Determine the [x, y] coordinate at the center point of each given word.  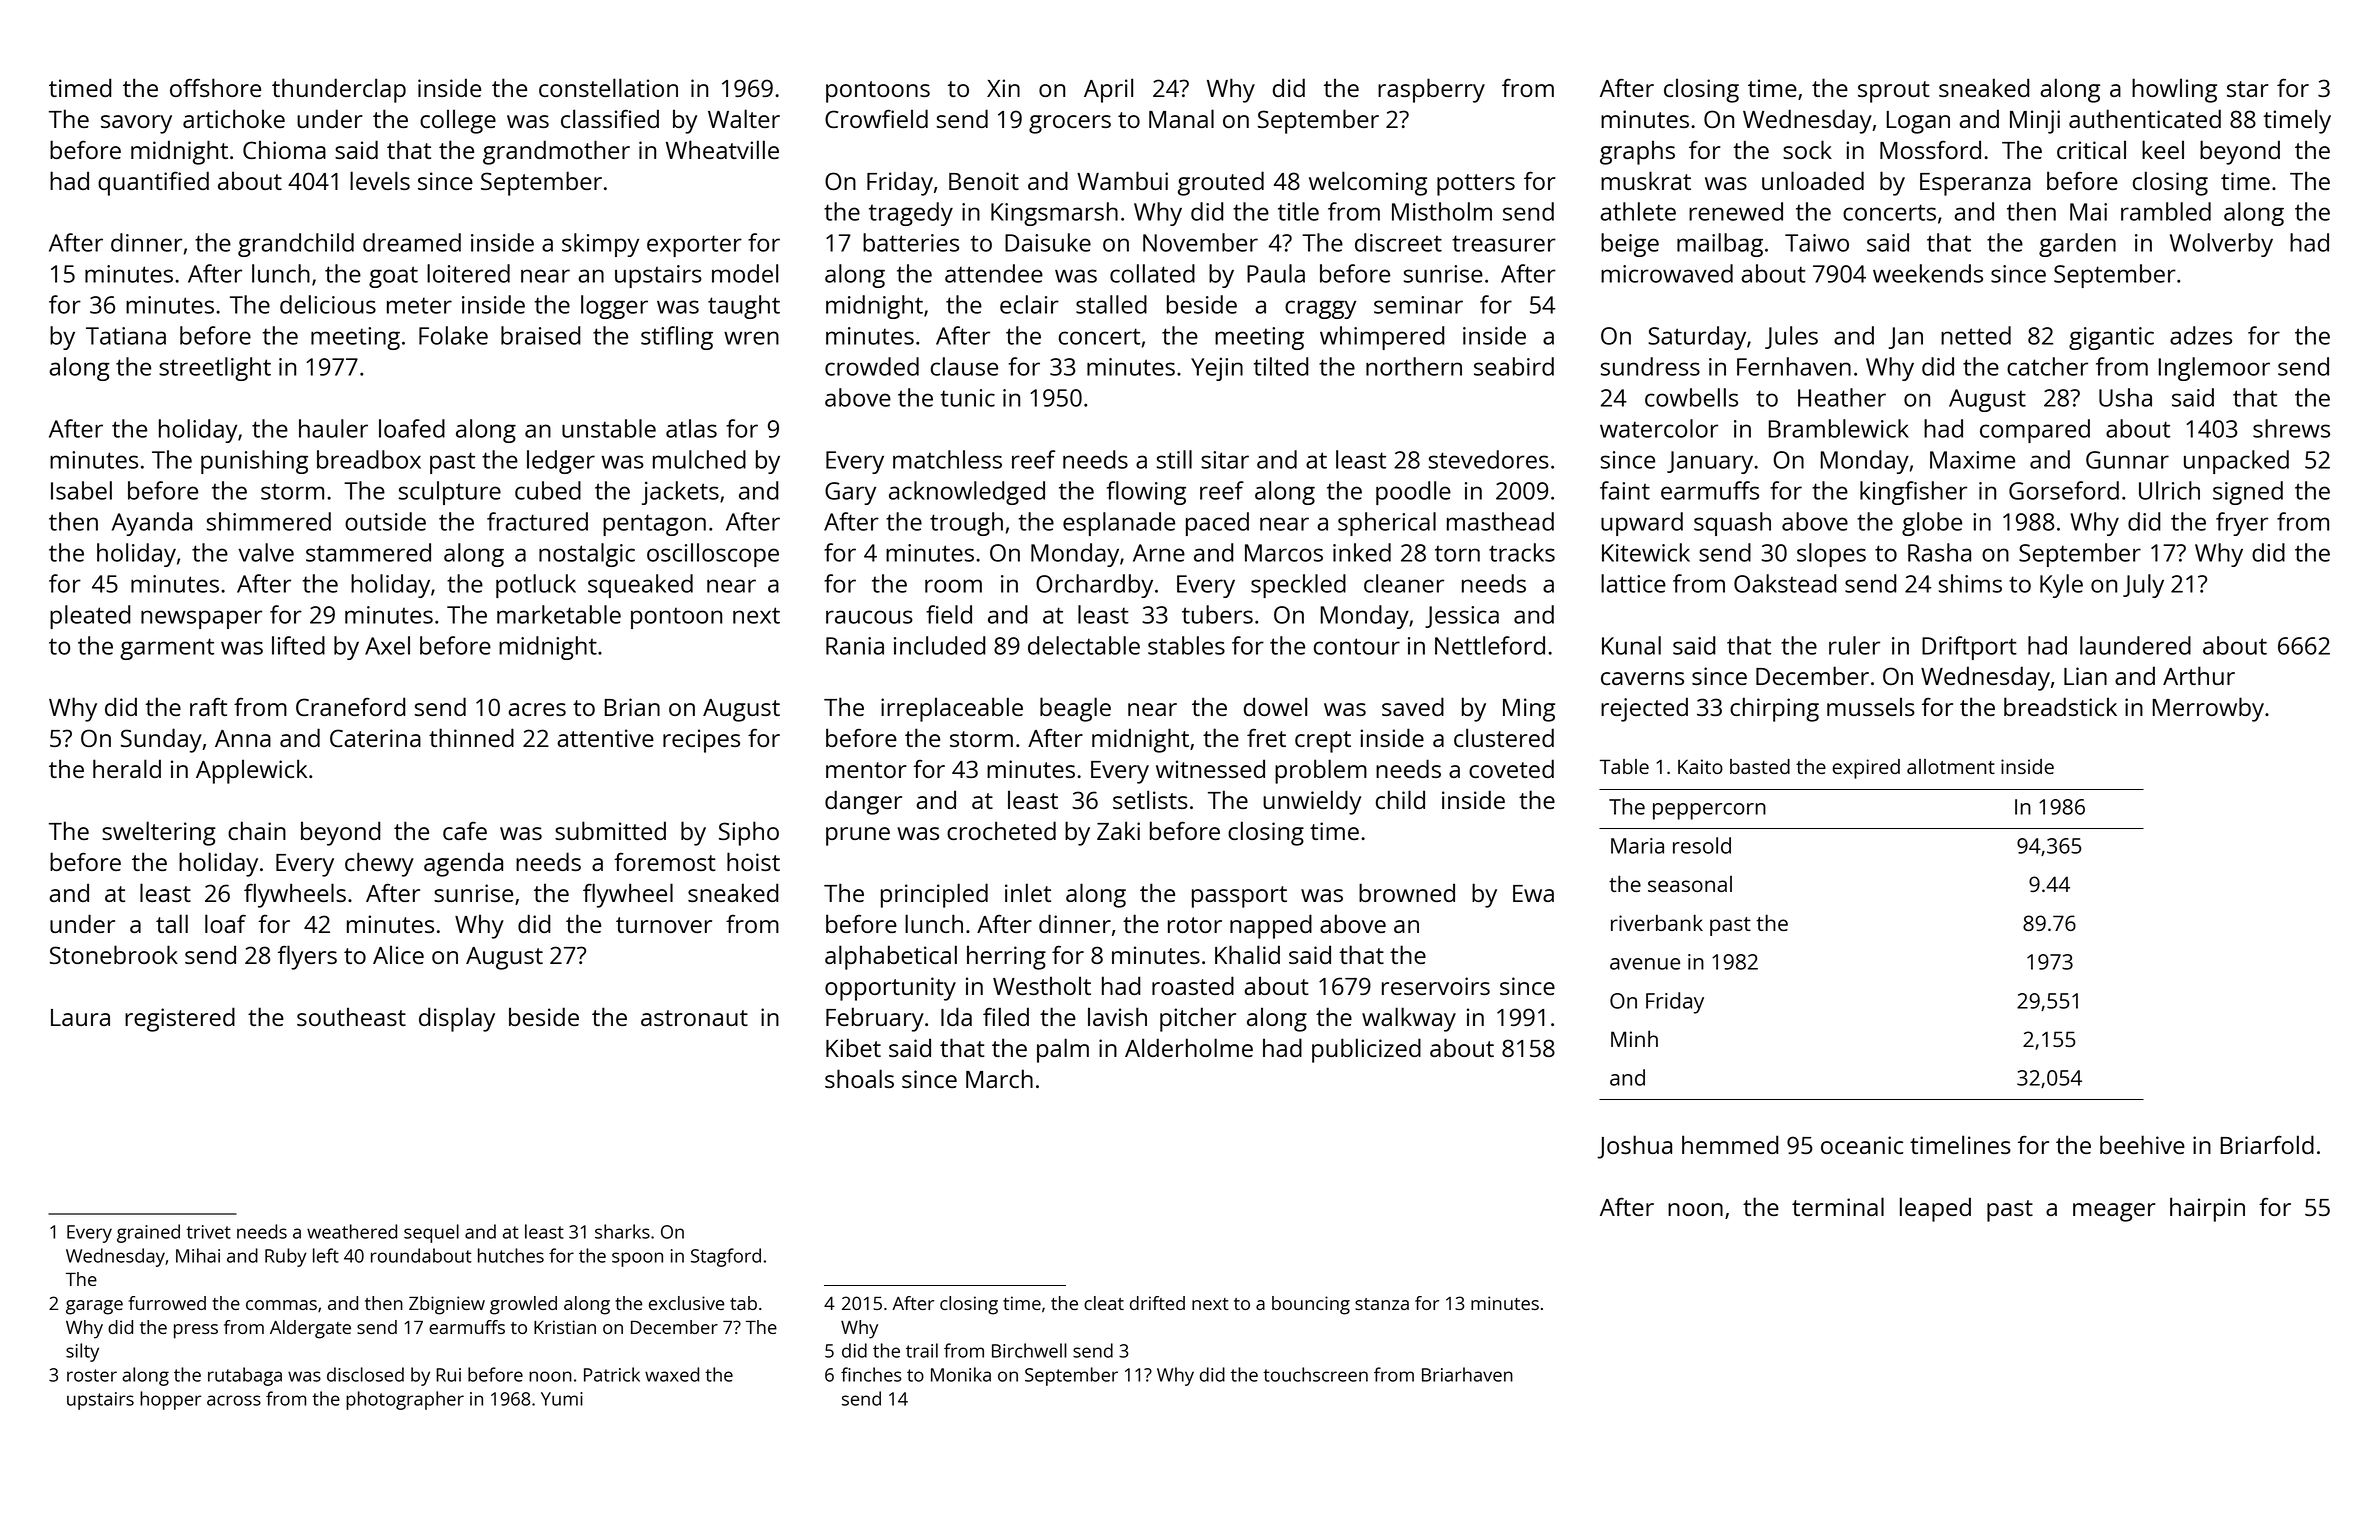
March [999, 1078]
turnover [664, 925]
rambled [2166, 211]
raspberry [1431, 90]
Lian [2085, 676]
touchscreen [1315, 1374]
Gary [850, 493]
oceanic [1862, 1145]
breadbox [369, 459]
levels [380, 180]
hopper [170, 1400]
